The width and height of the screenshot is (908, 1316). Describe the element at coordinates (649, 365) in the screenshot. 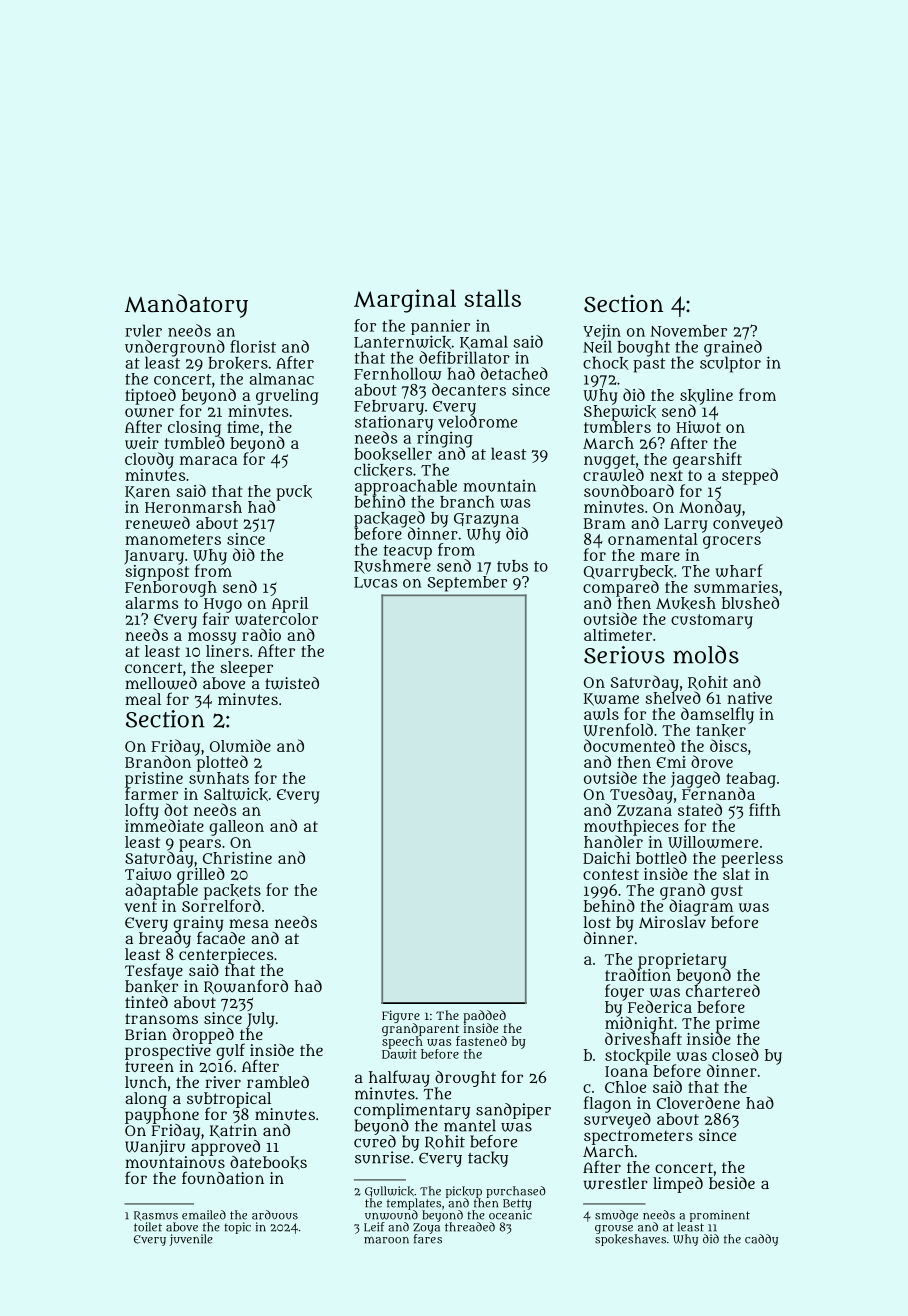

I see `past` at that location.
